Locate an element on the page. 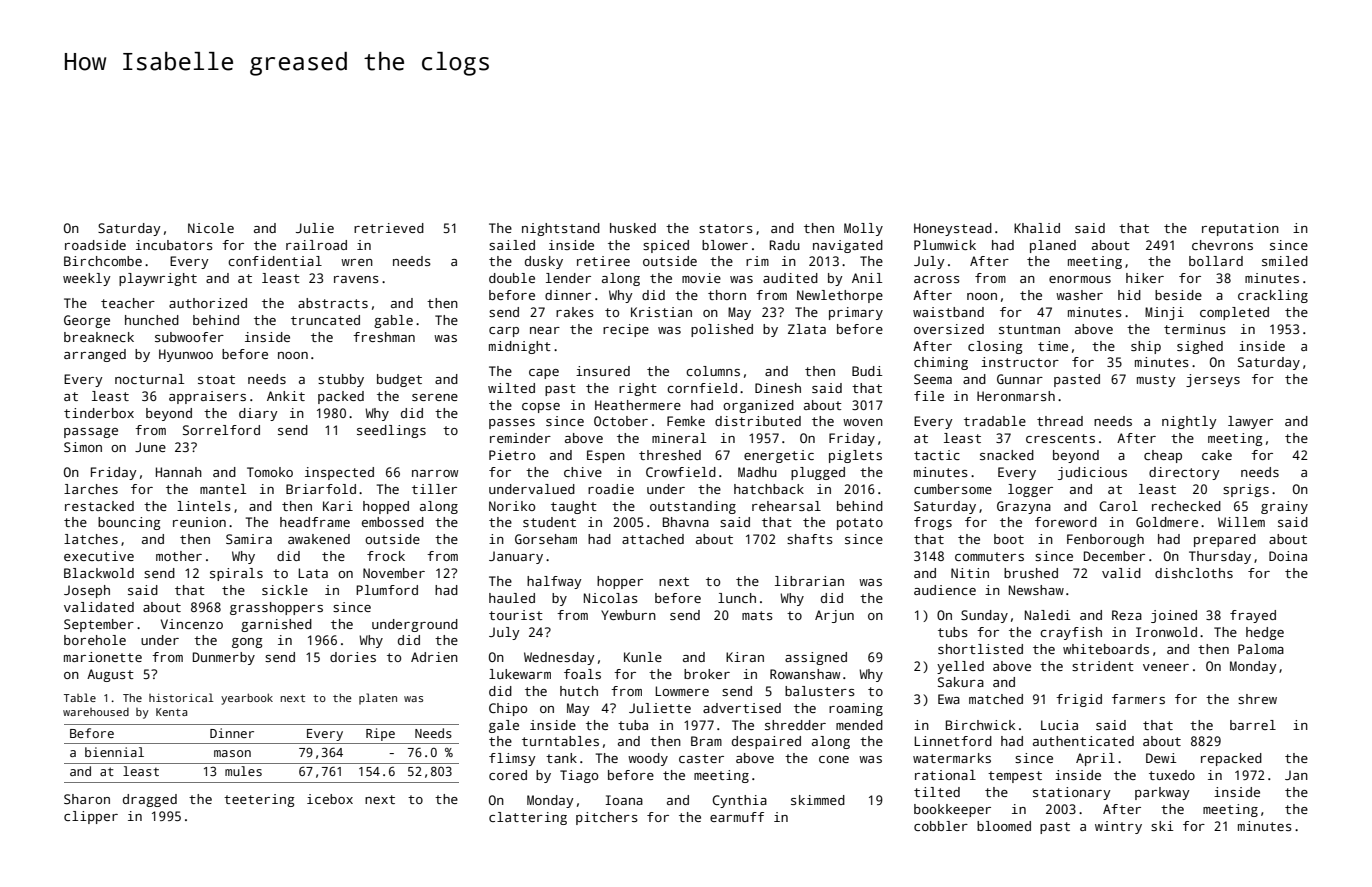 This page has height=887, width=1372. Espen is located at coordinates (606, 456).
